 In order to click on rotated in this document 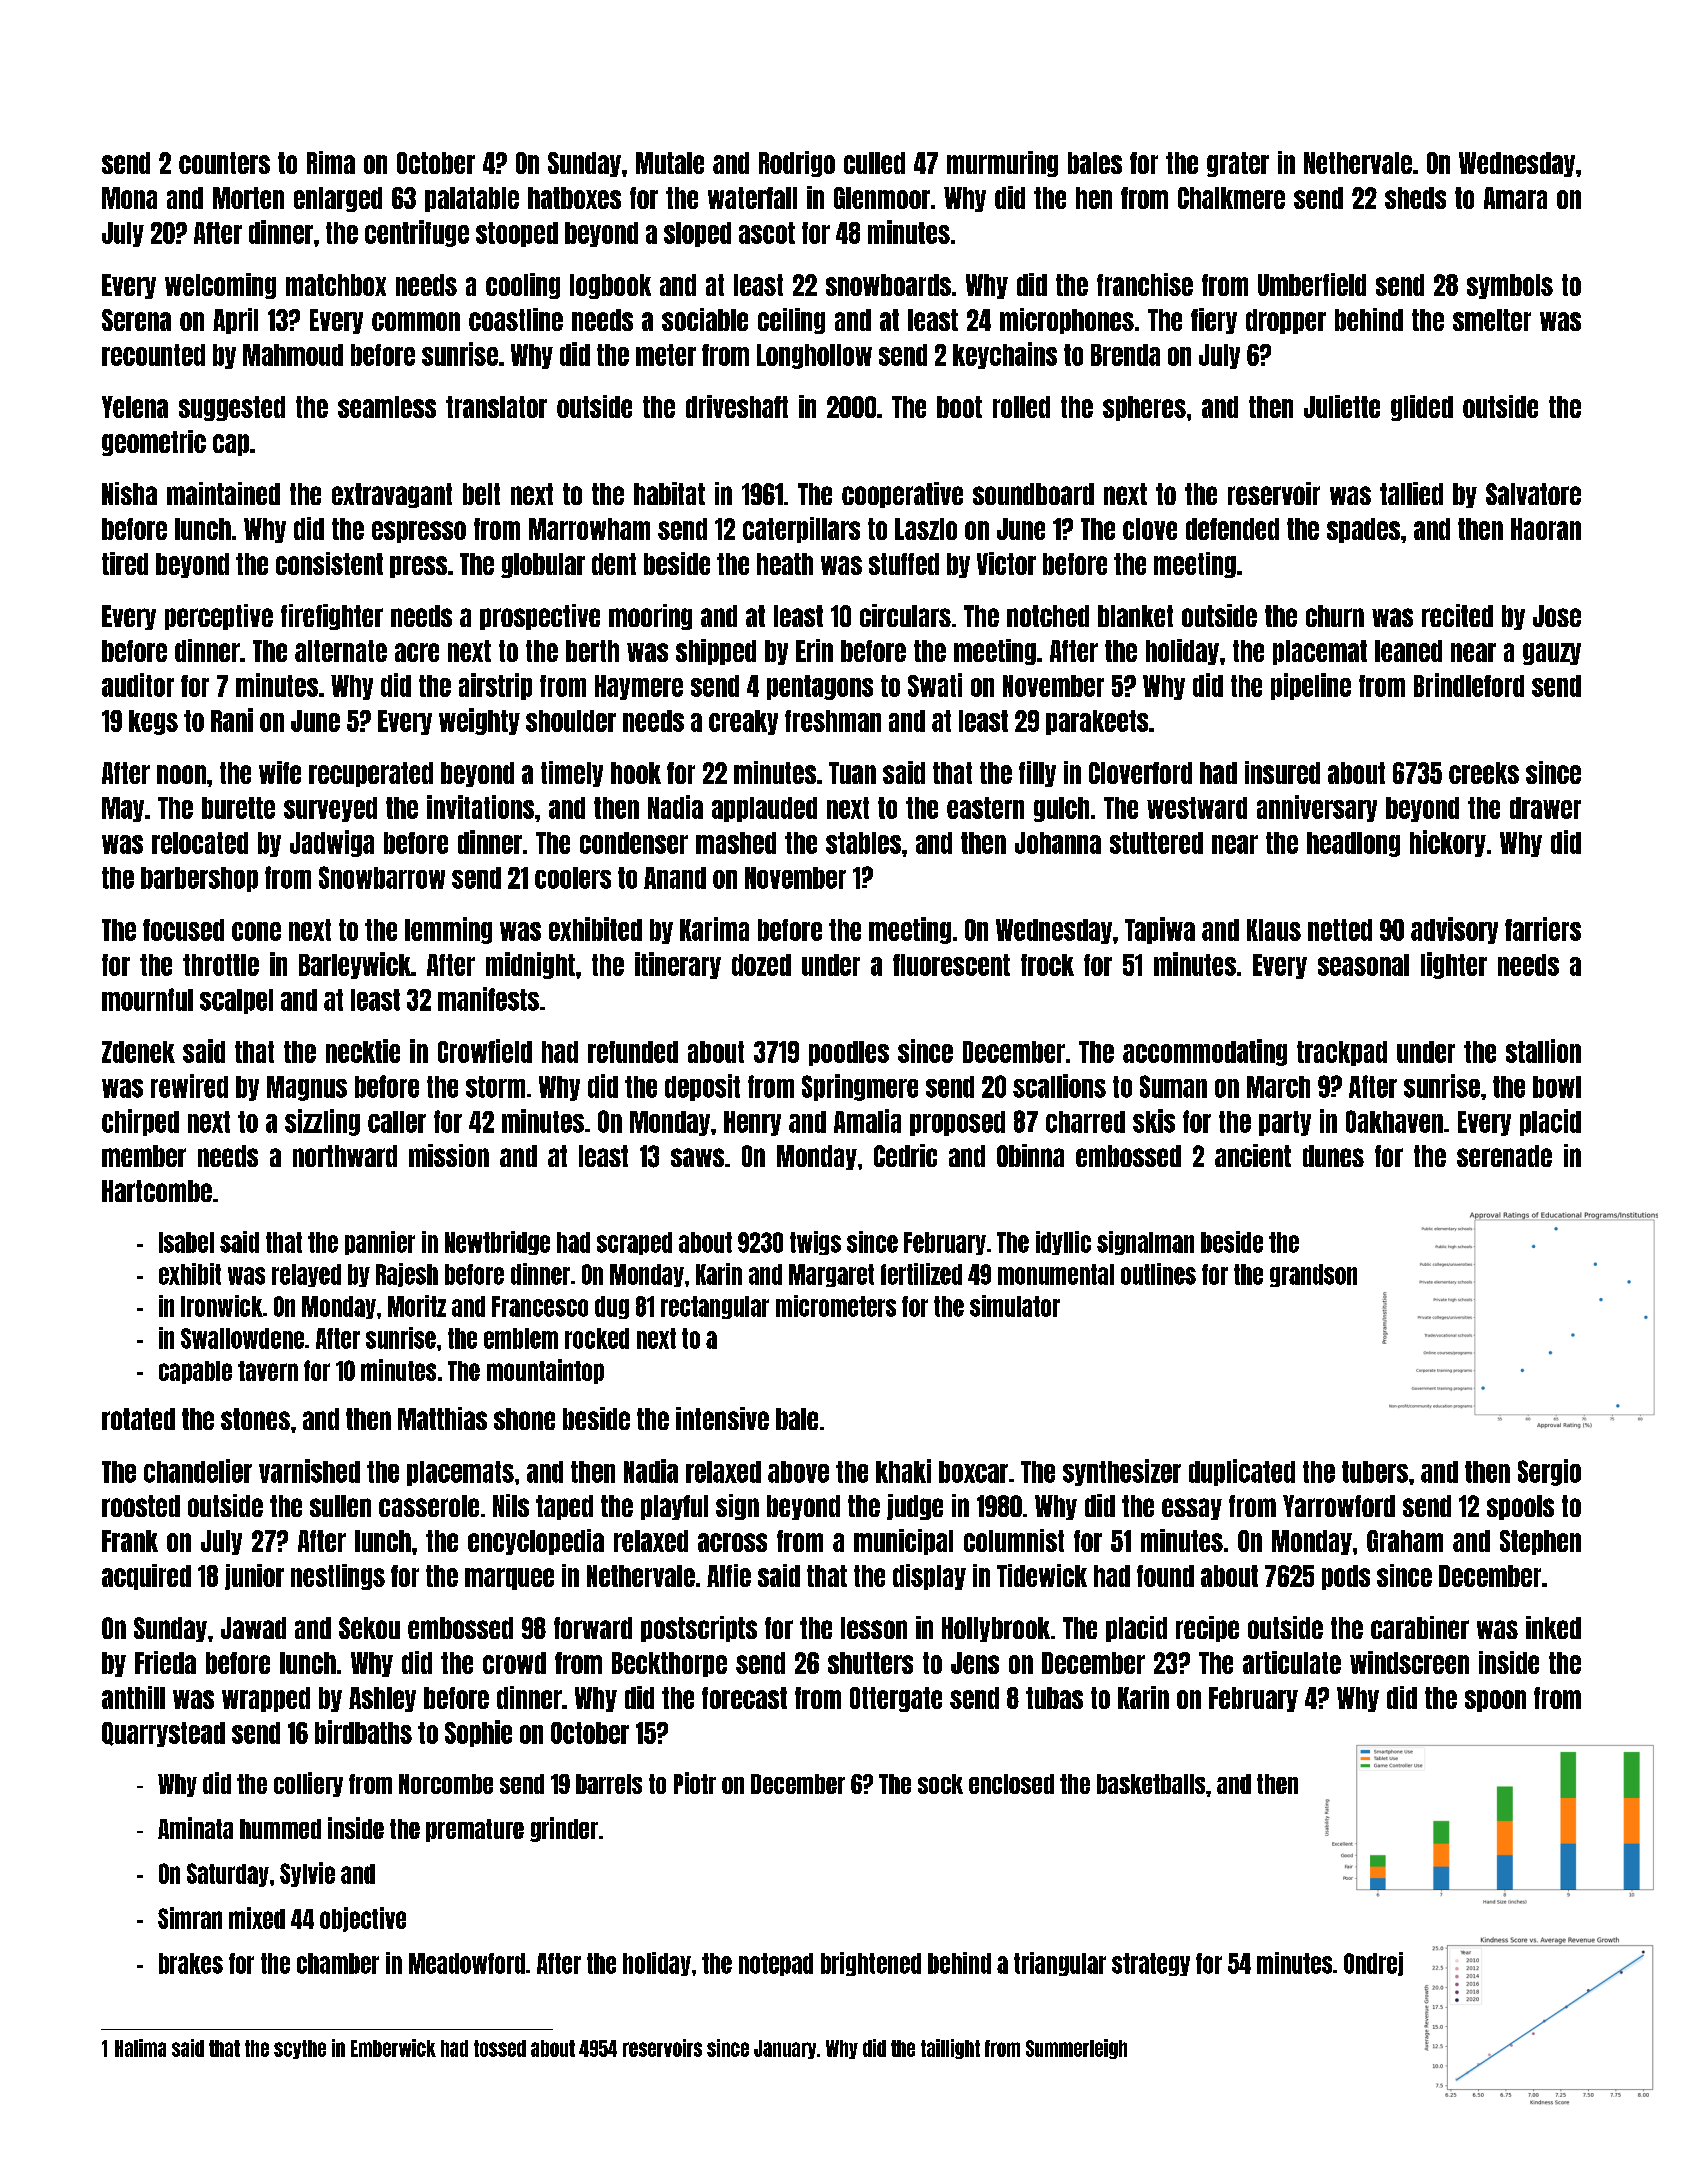, I will do `click(138, 1419)`.
